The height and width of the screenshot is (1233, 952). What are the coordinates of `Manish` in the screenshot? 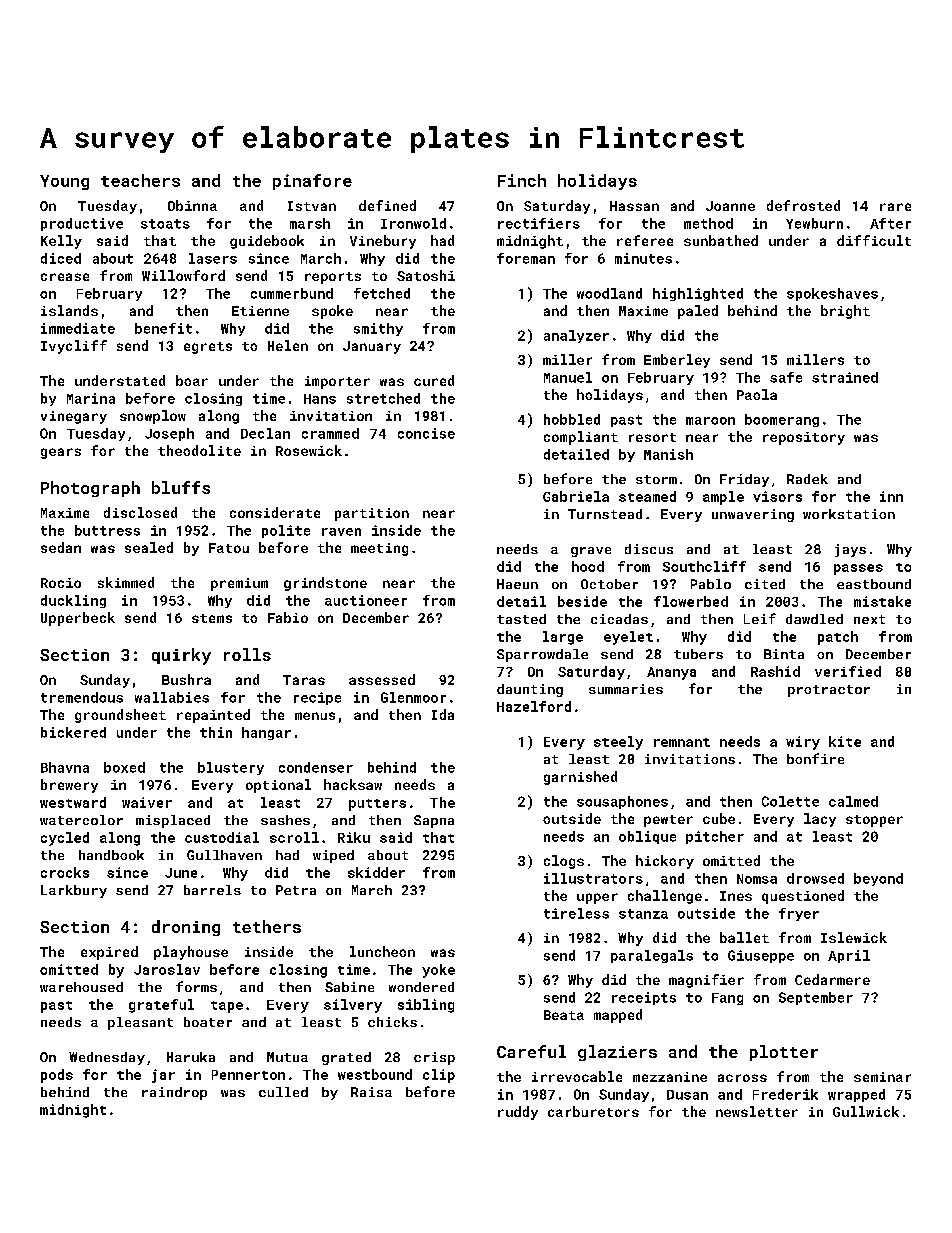 It's located at (668, 454).
